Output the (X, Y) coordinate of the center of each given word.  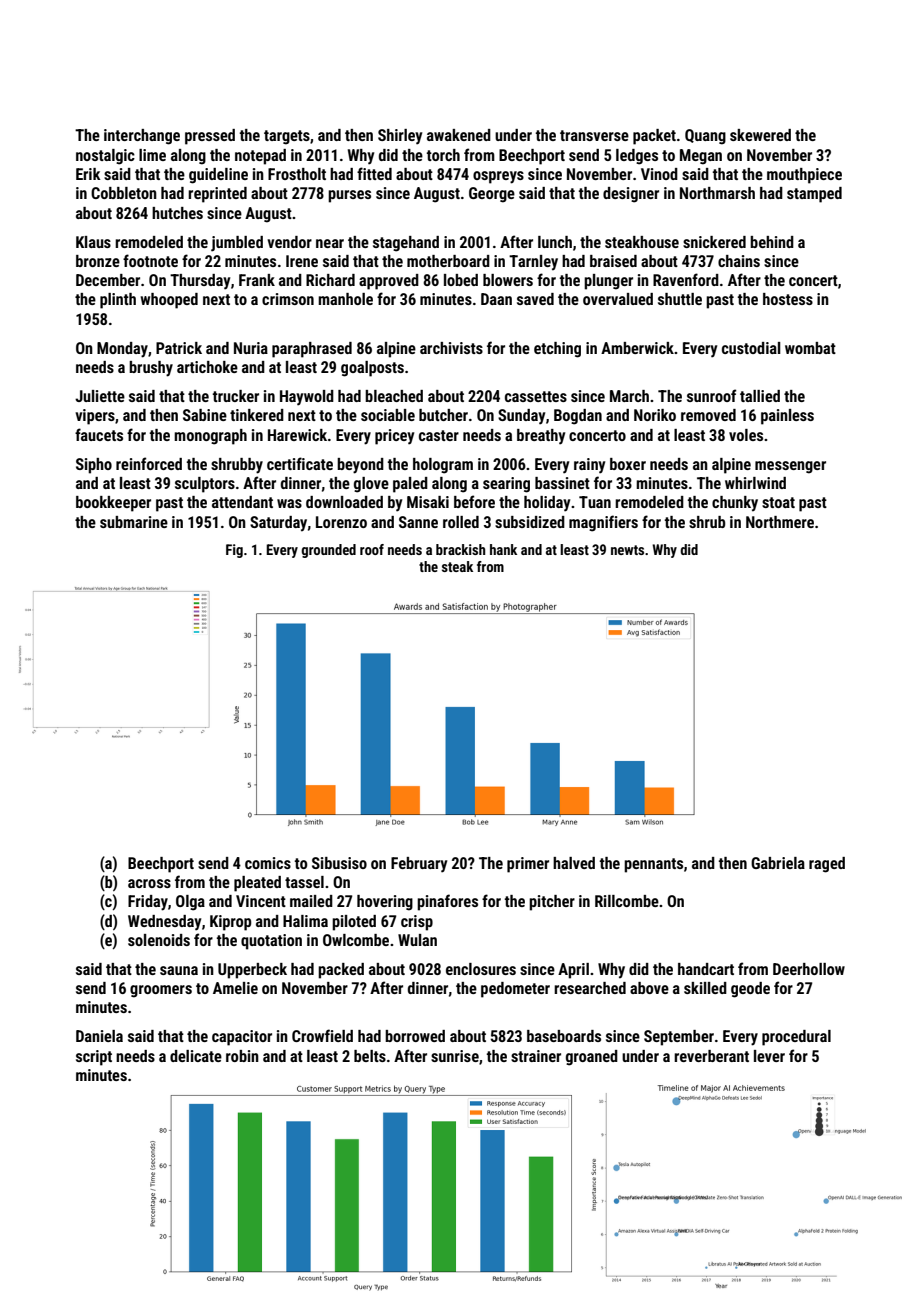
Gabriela (778, 863)
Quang (705, 137)
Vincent (261, 901)
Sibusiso (339, 863)
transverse (594, 135)
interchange (142, 137)
